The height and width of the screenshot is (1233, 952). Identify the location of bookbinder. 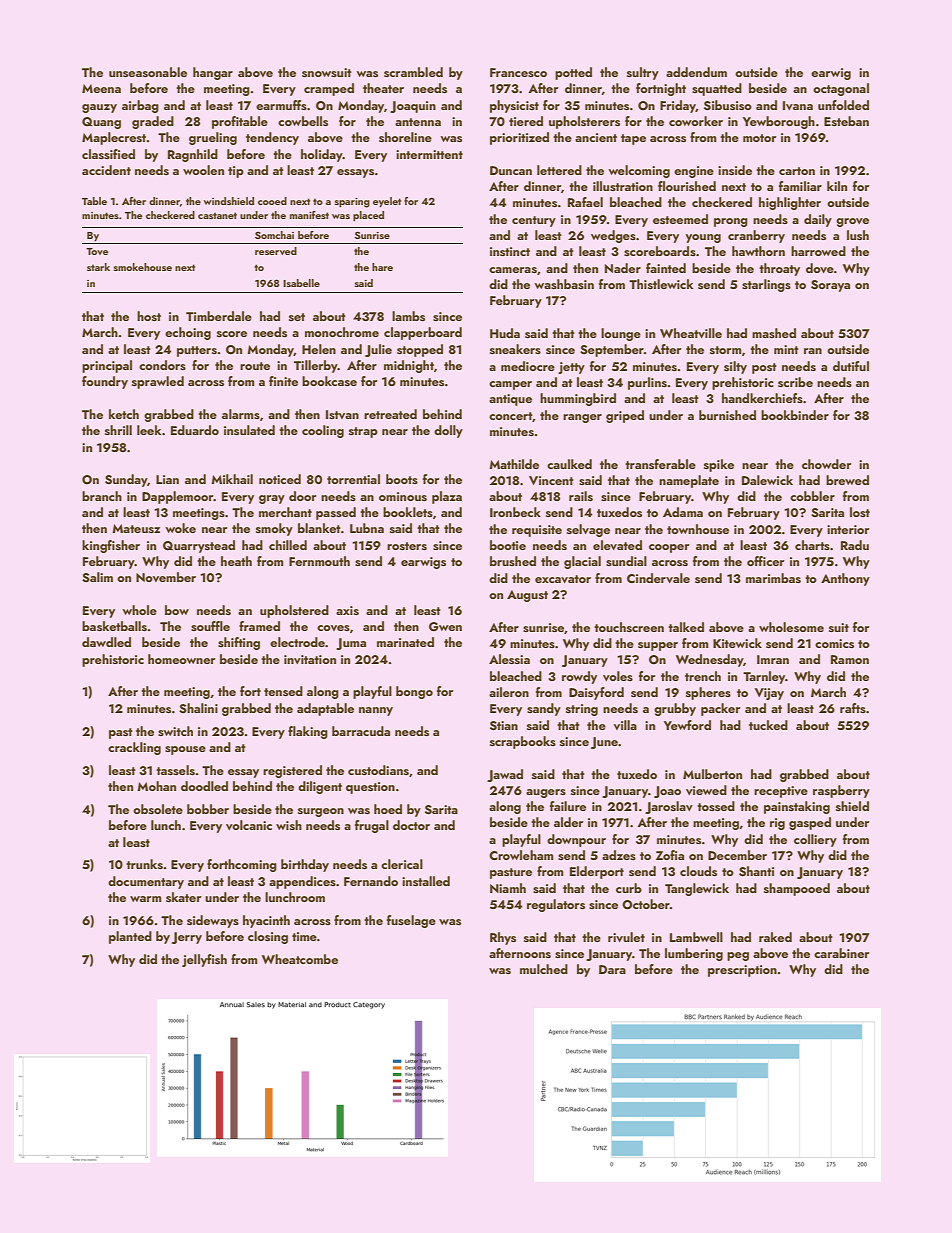
(795, 415).
